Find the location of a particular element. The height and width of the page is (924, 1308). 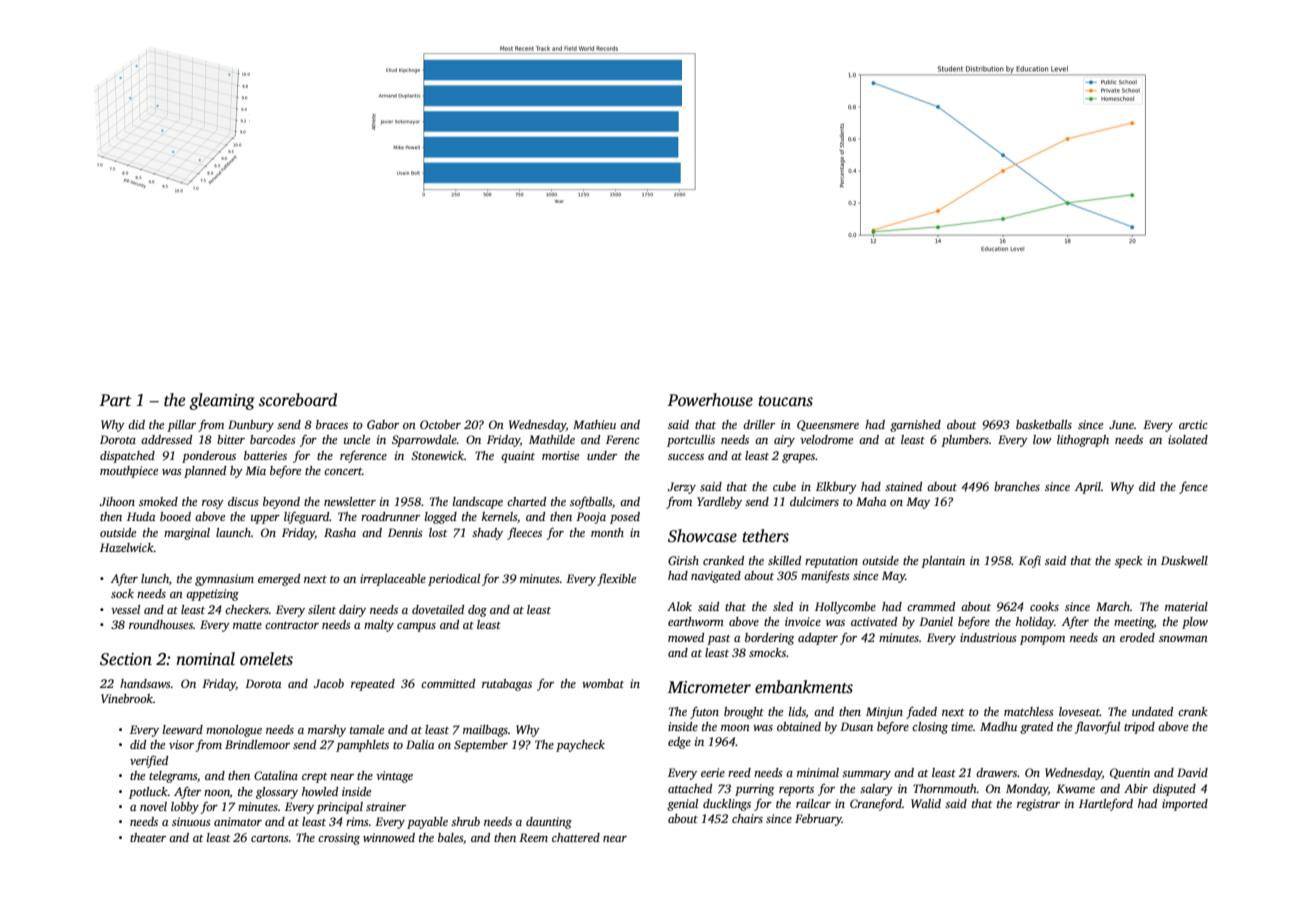

garnished is located at coordinates (915, 426).
